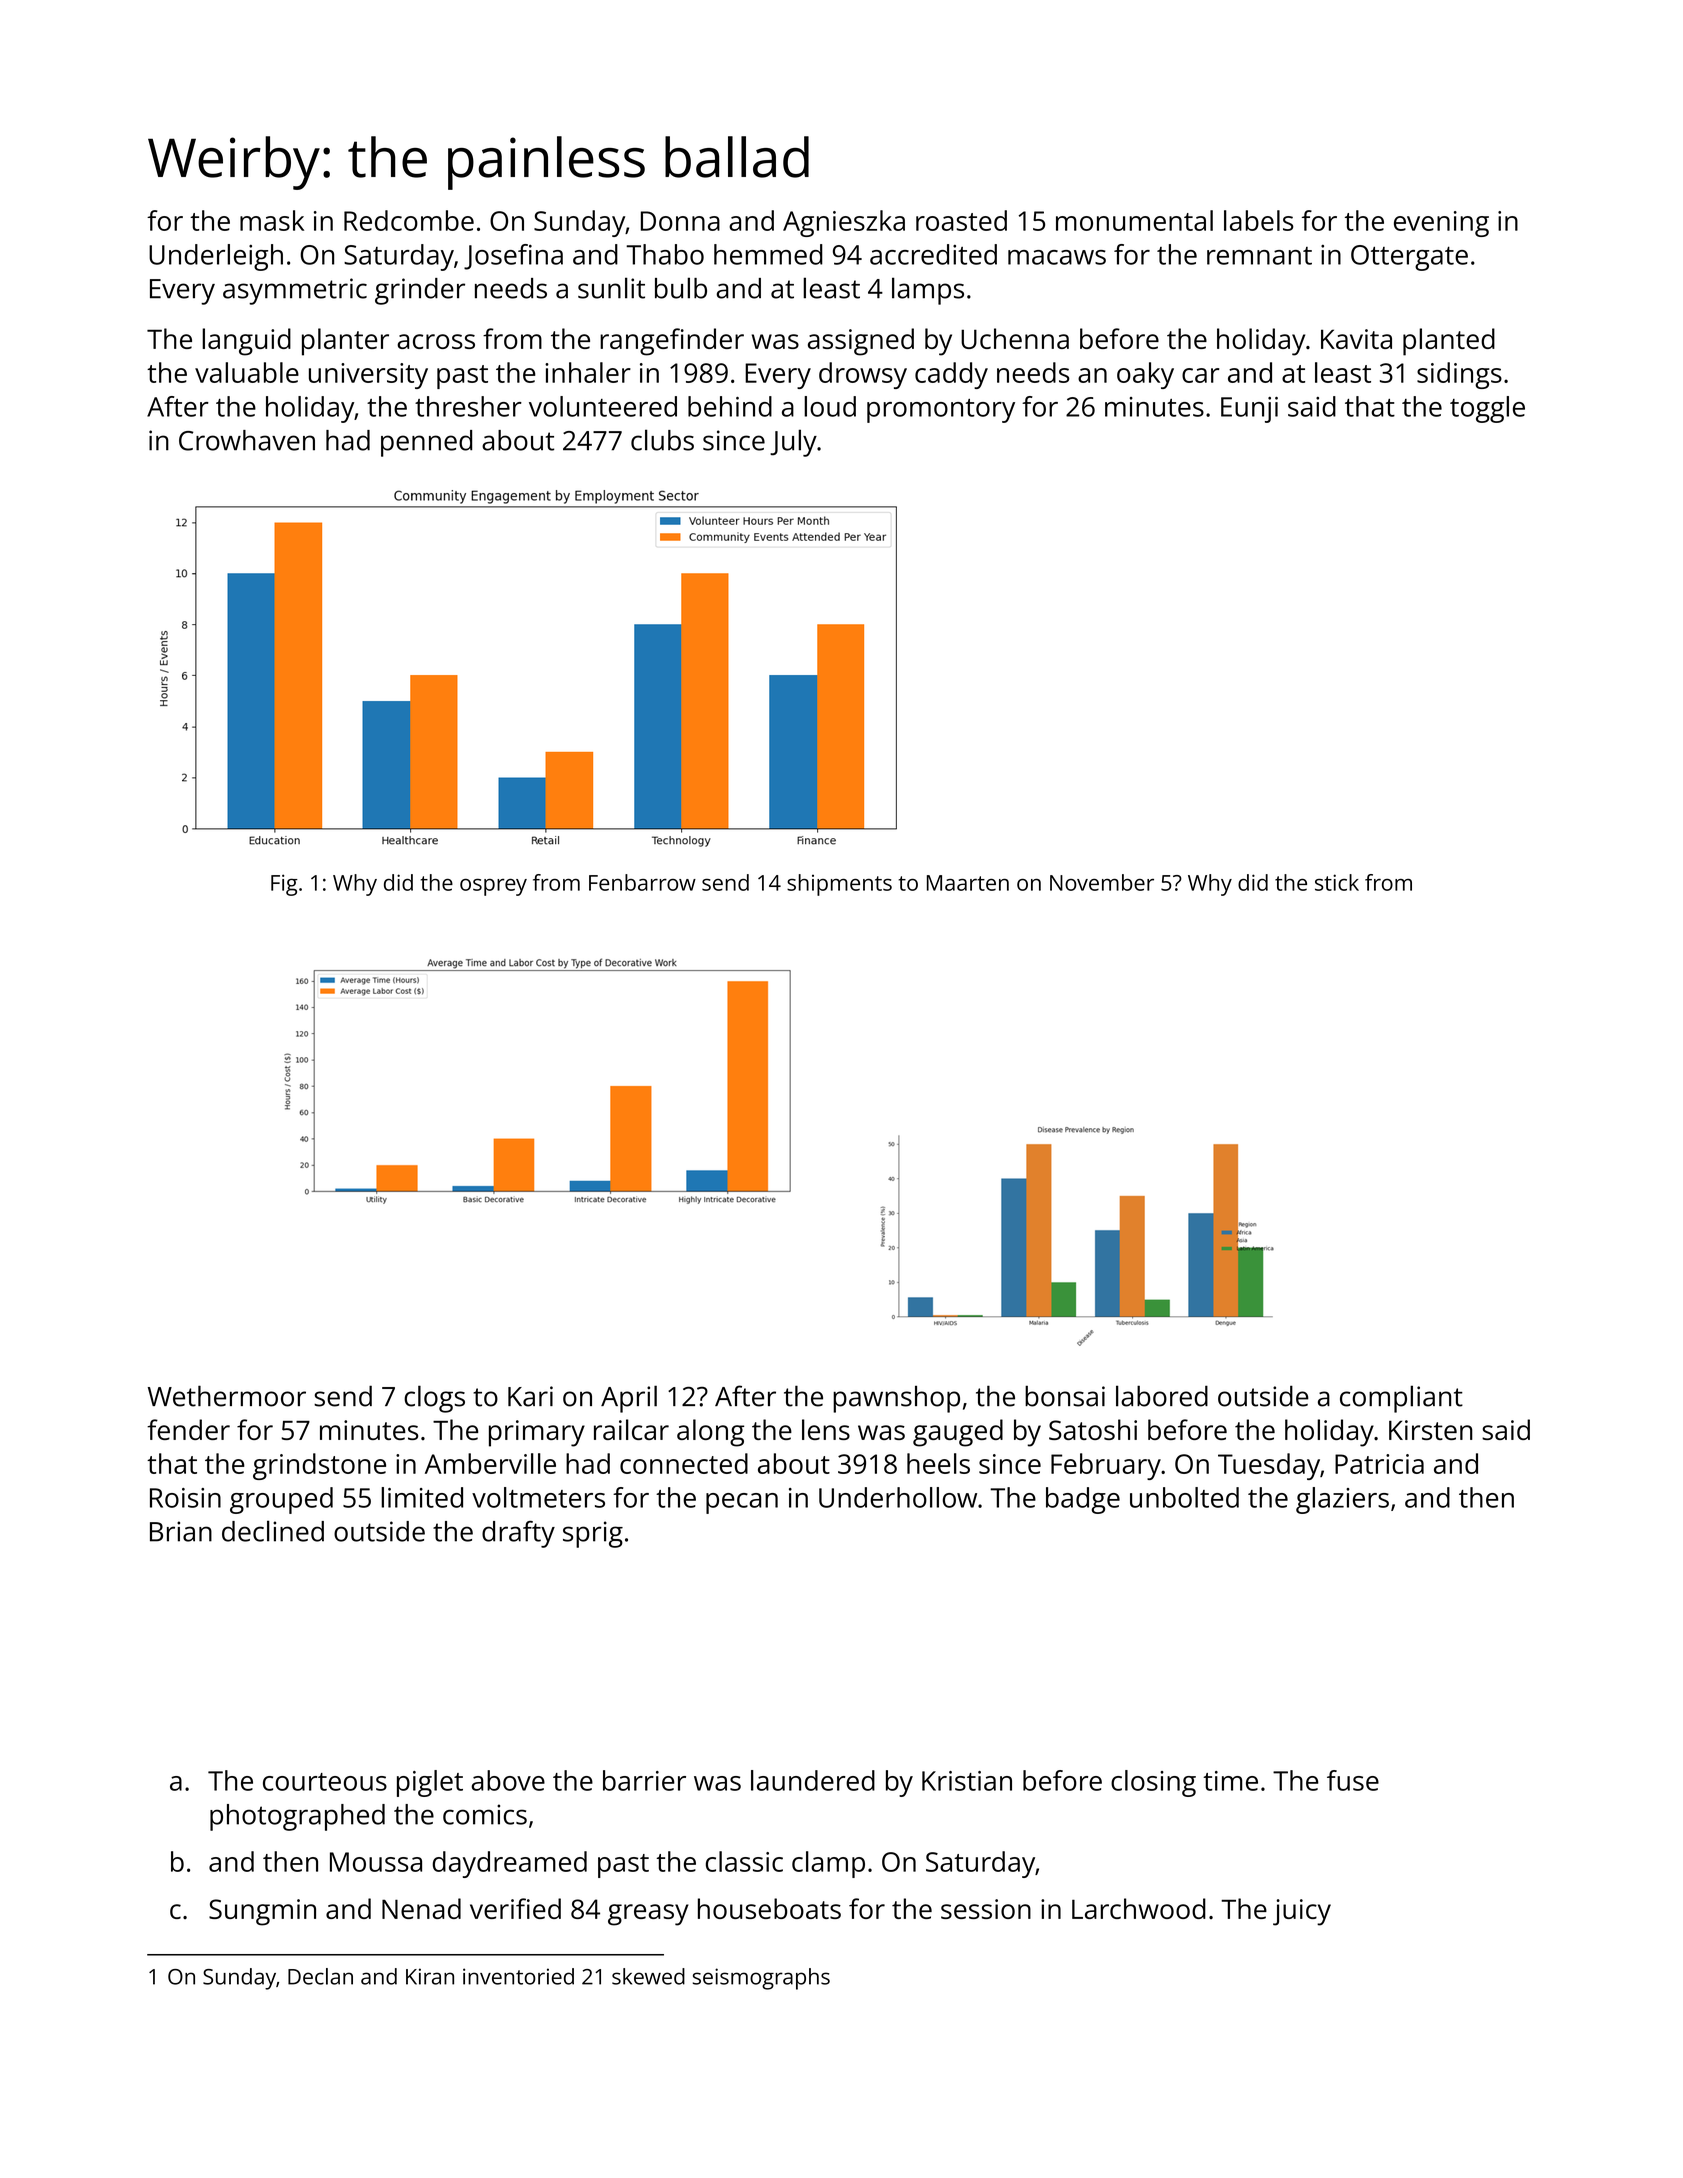 The image size is (1683, 2178). What do you see at coordinates (272, 220) in the screenshot?
I see `mask` at bounding box center [272, 220].
